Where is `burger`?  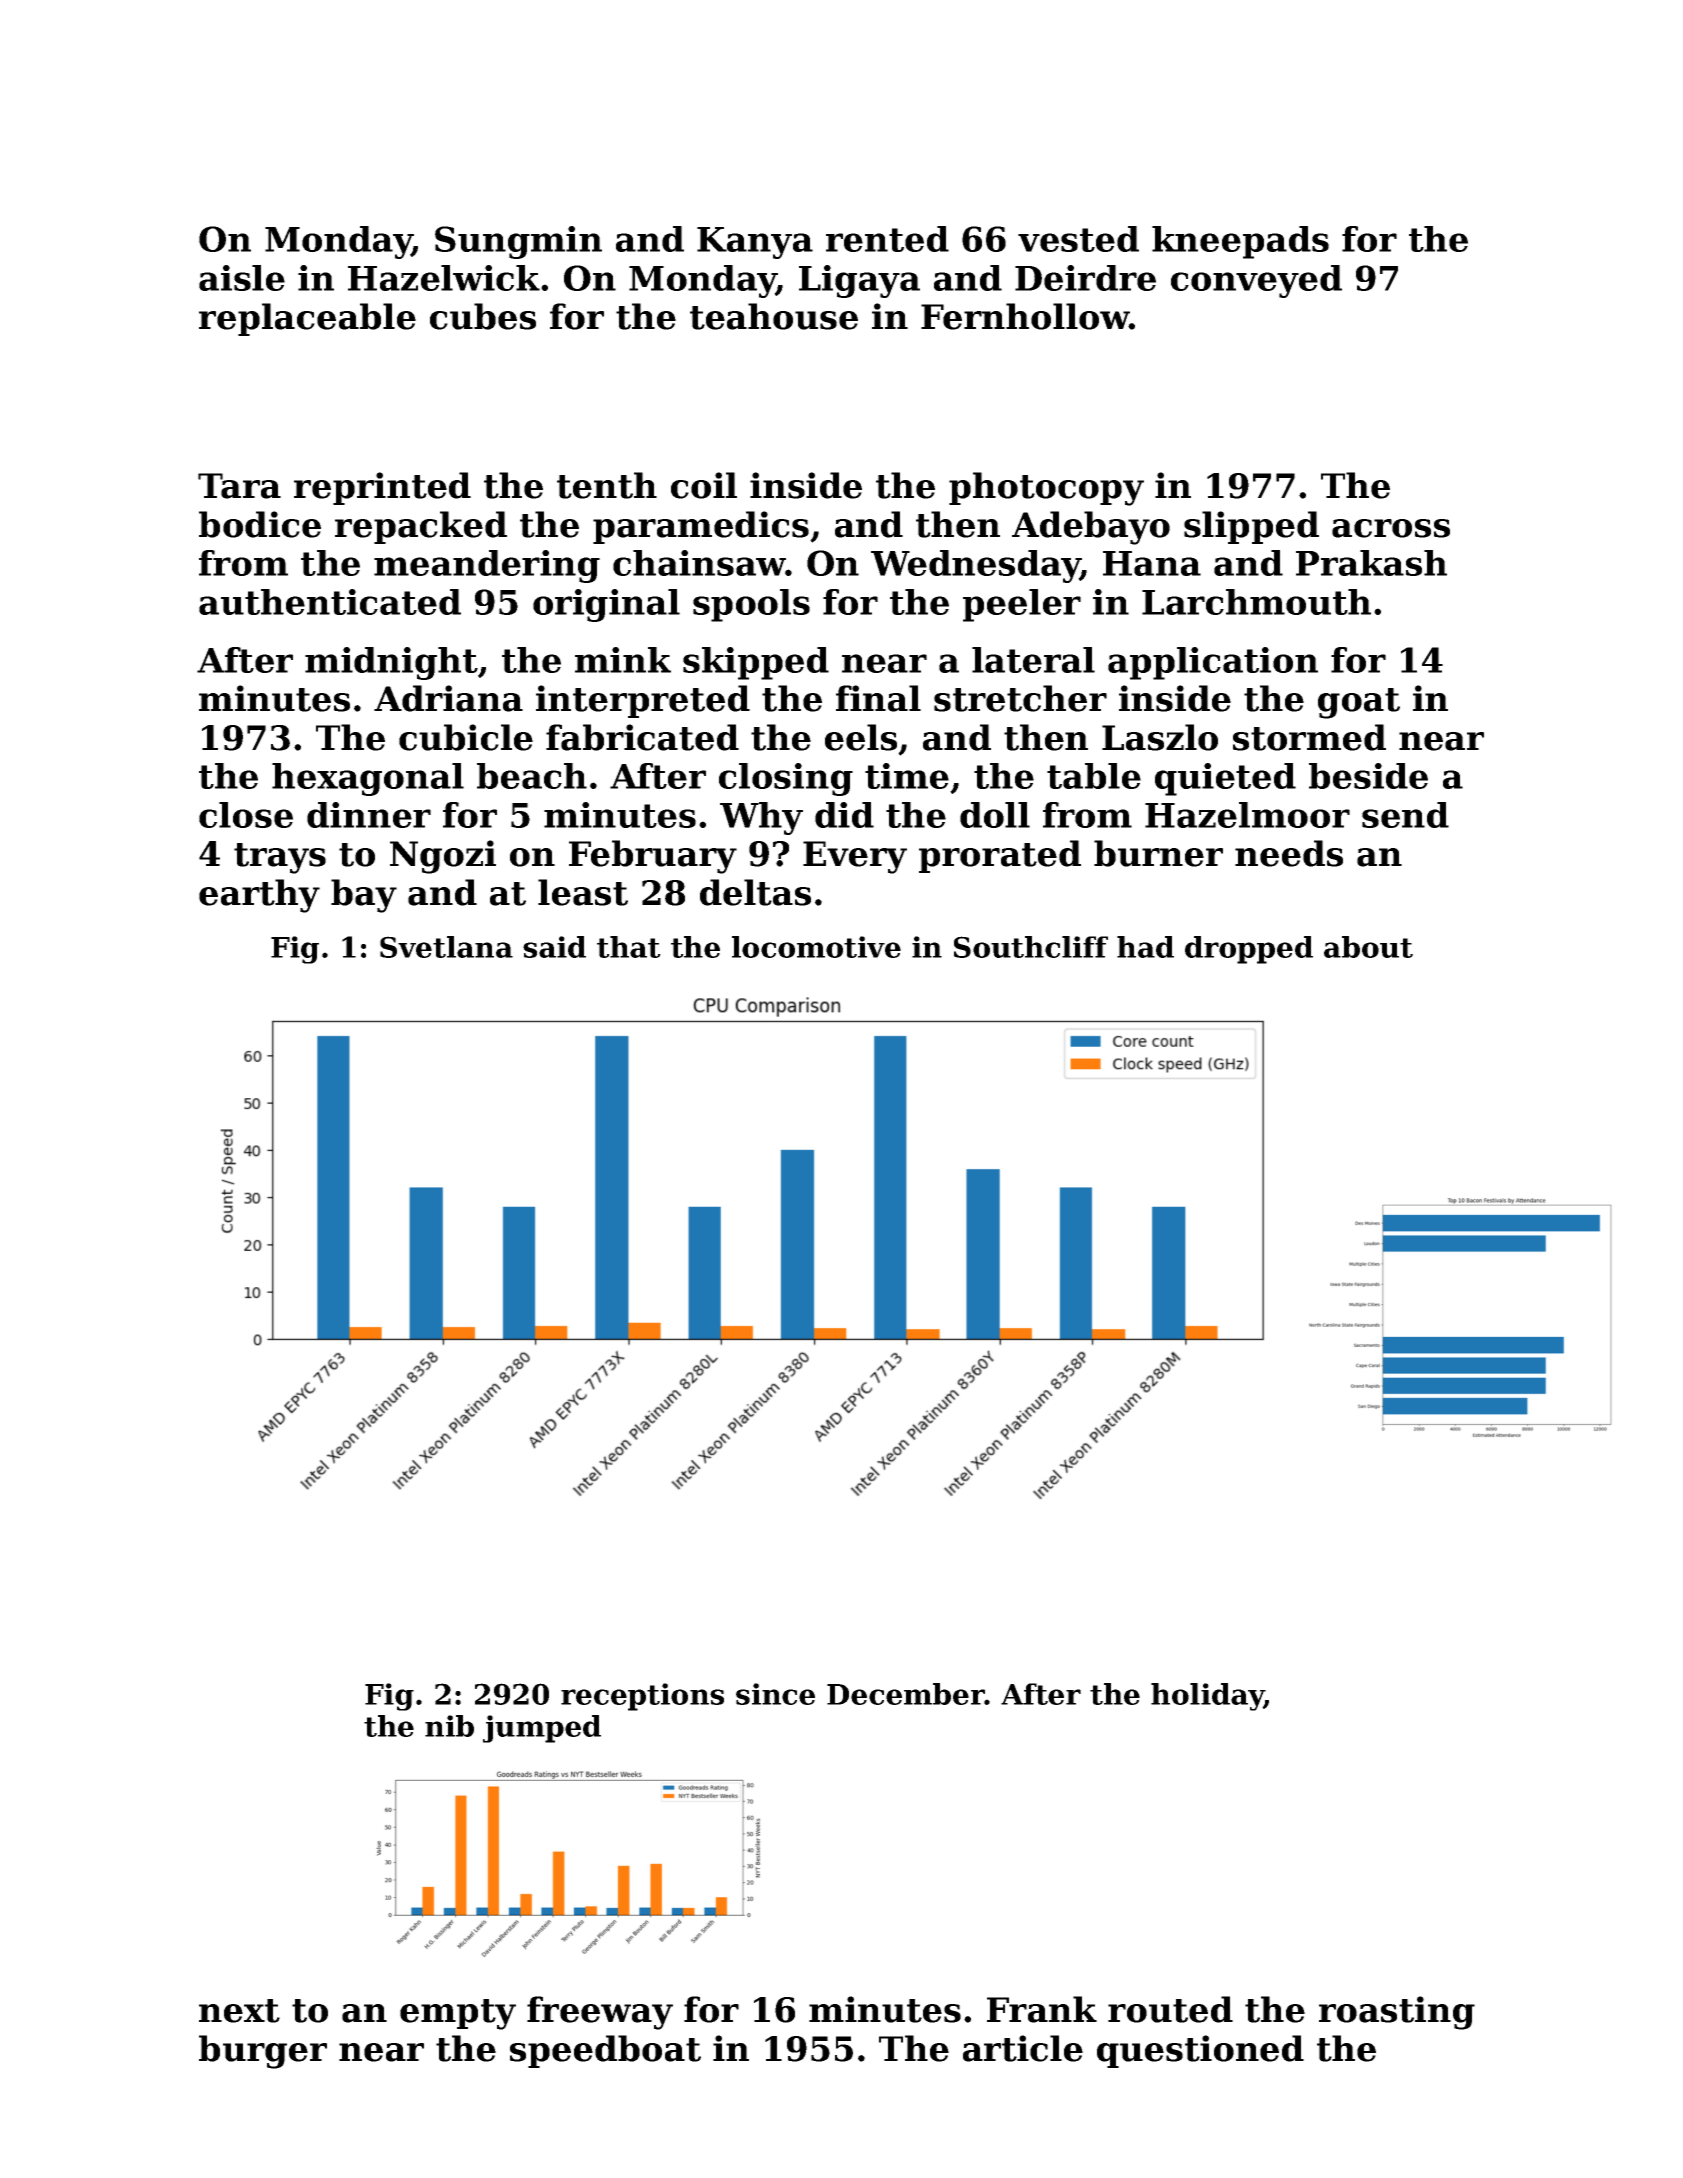 burger is located at coordinates (263, 2052).
